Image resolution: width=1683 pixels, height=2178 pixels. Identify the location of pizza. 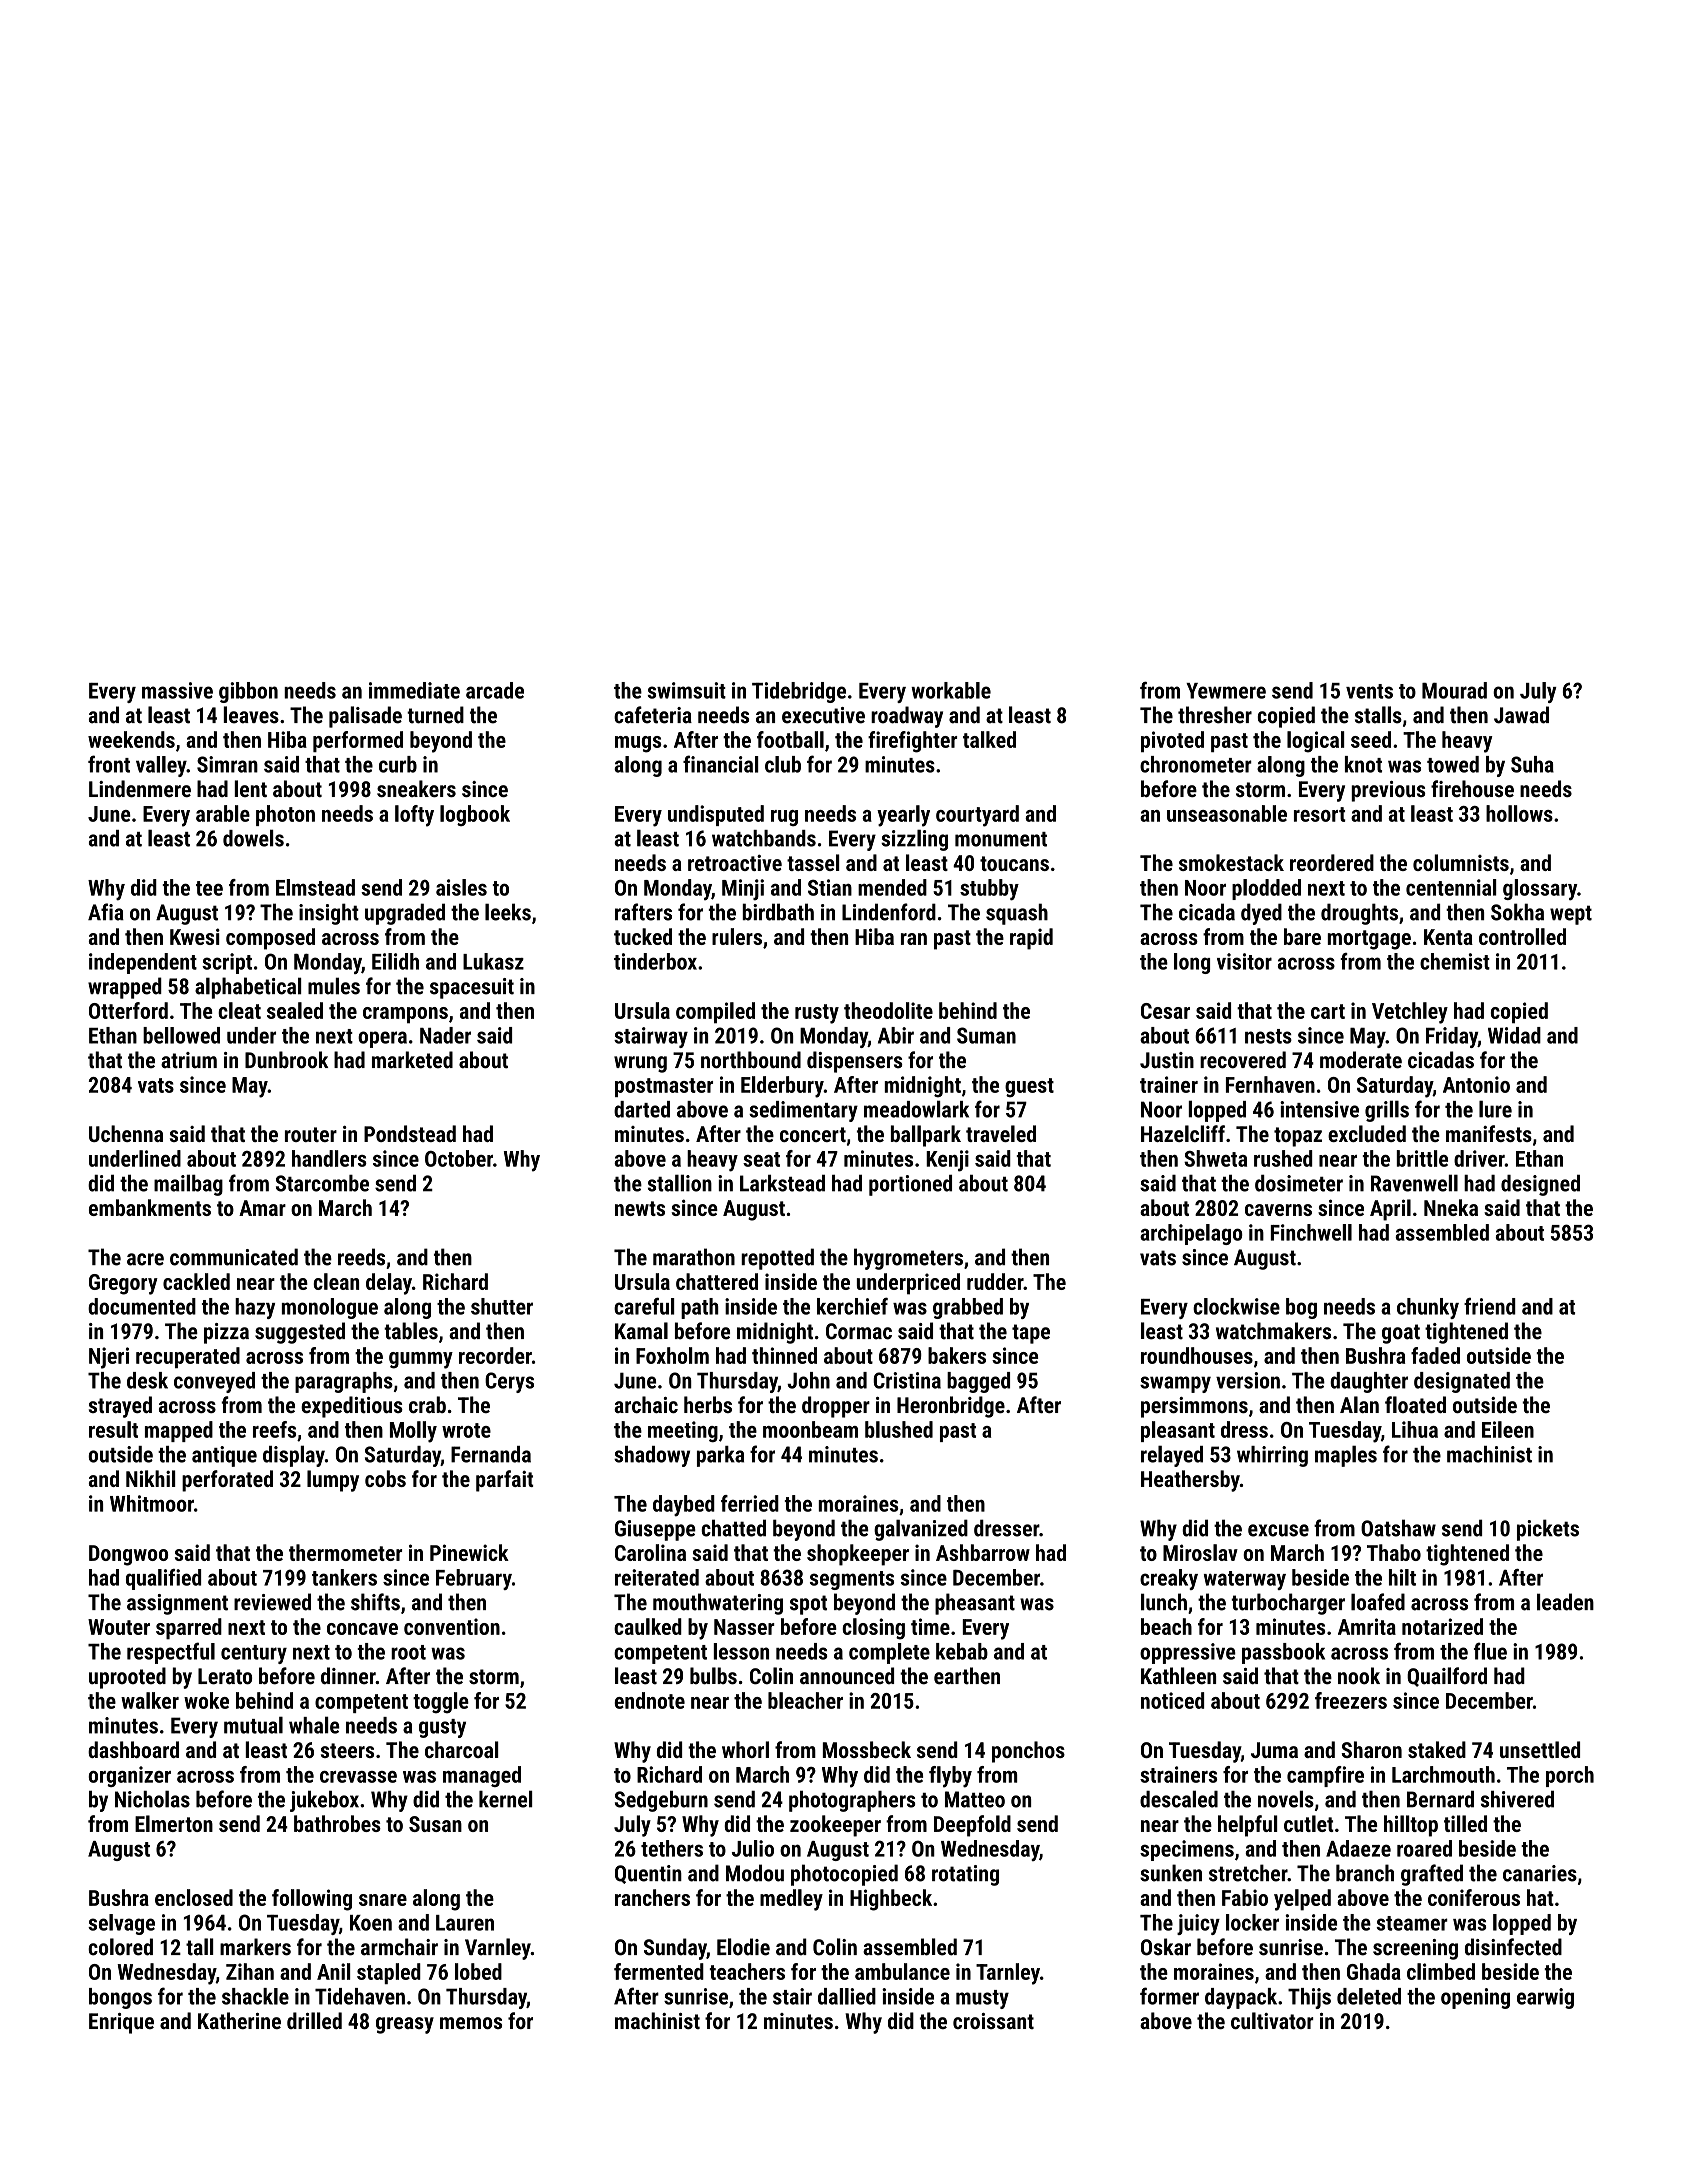
(226, 1333).
